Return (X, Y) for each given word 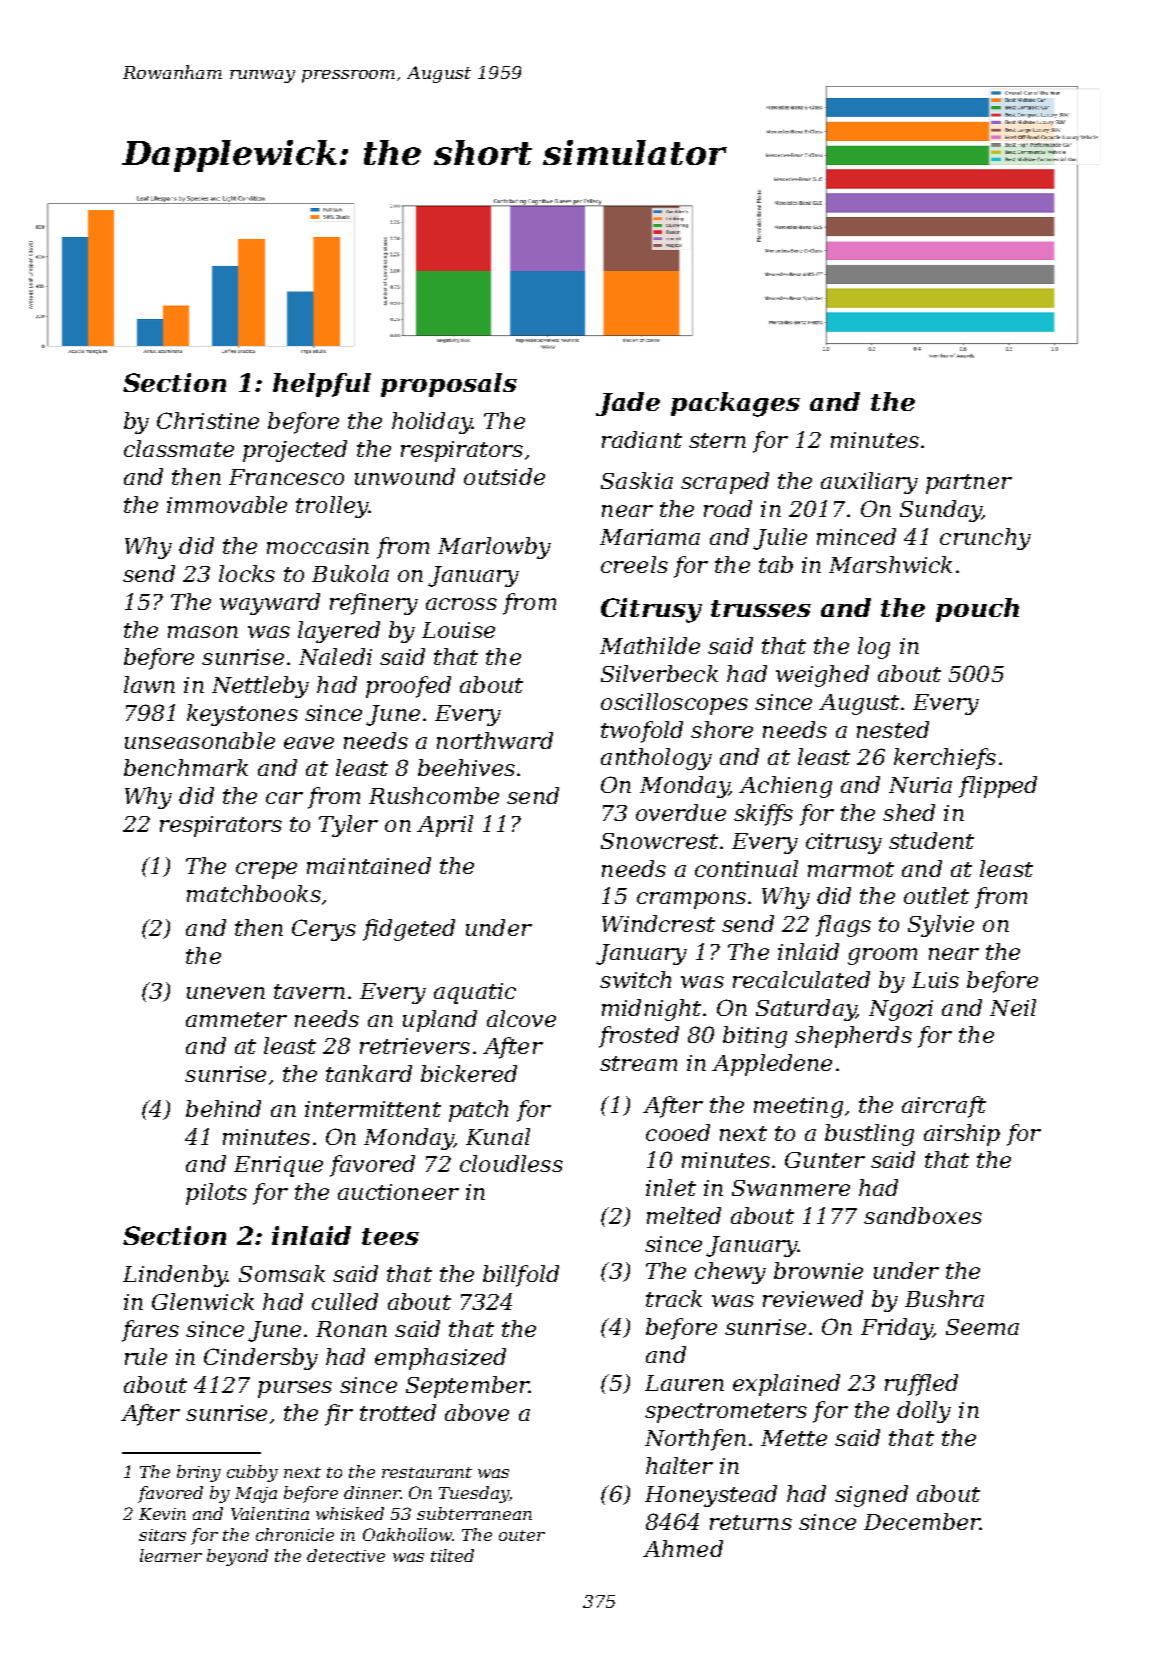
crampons (691, 900)
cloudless (511, 1163)
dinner (372, 1492)
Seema (982, 1327)
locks (247, 573)
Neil (1013, 1007)
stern (717, 440)
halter (679, 1465)
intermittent (373, 1109)
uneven (226, 993)
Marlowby (494, 548)
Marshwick (890, 564)
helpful (322, 385)
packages (735, 404)
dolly (924, 1412)
